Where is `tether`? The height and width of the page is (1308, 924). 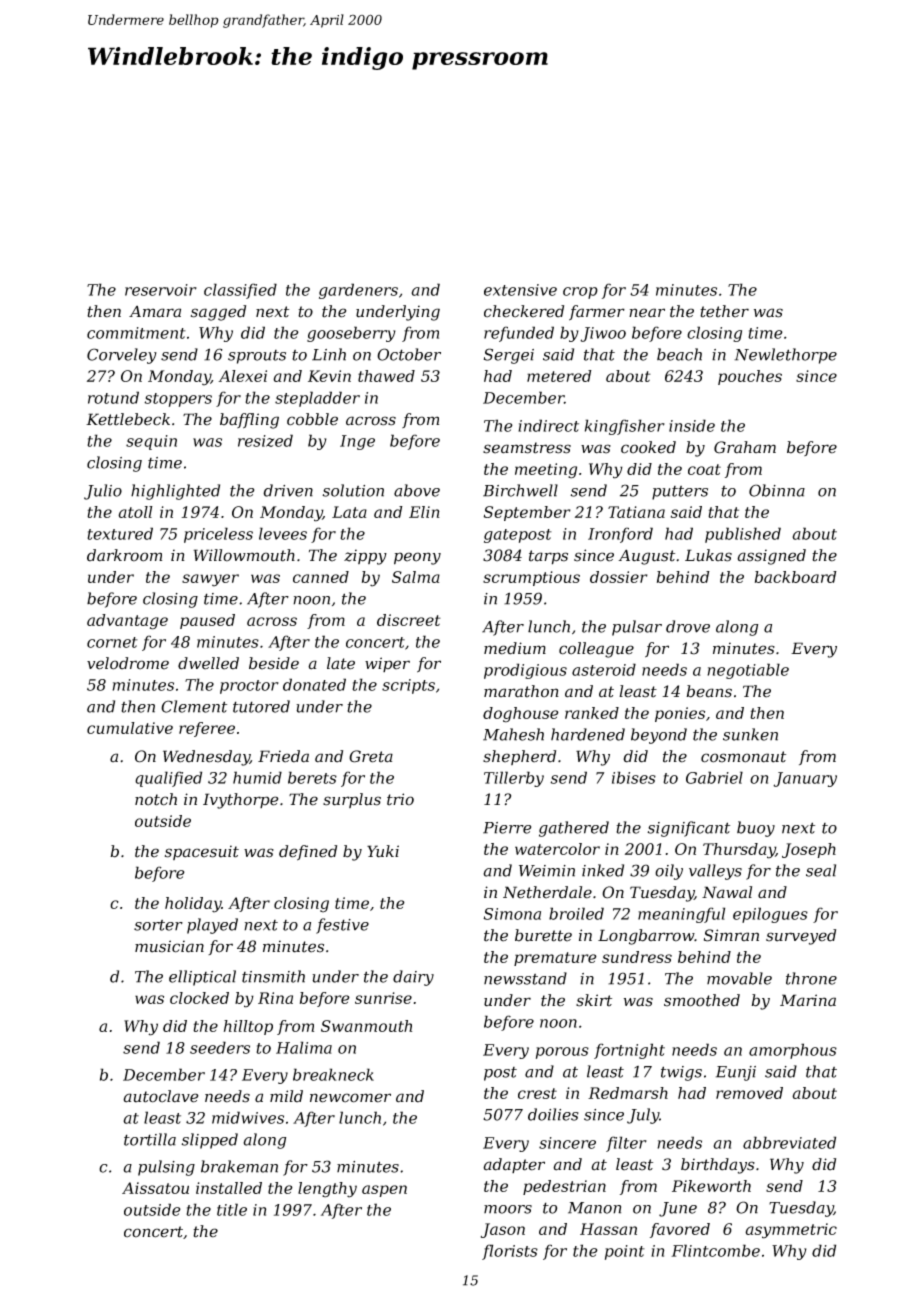 tether is located at coordinates (724, 311).
